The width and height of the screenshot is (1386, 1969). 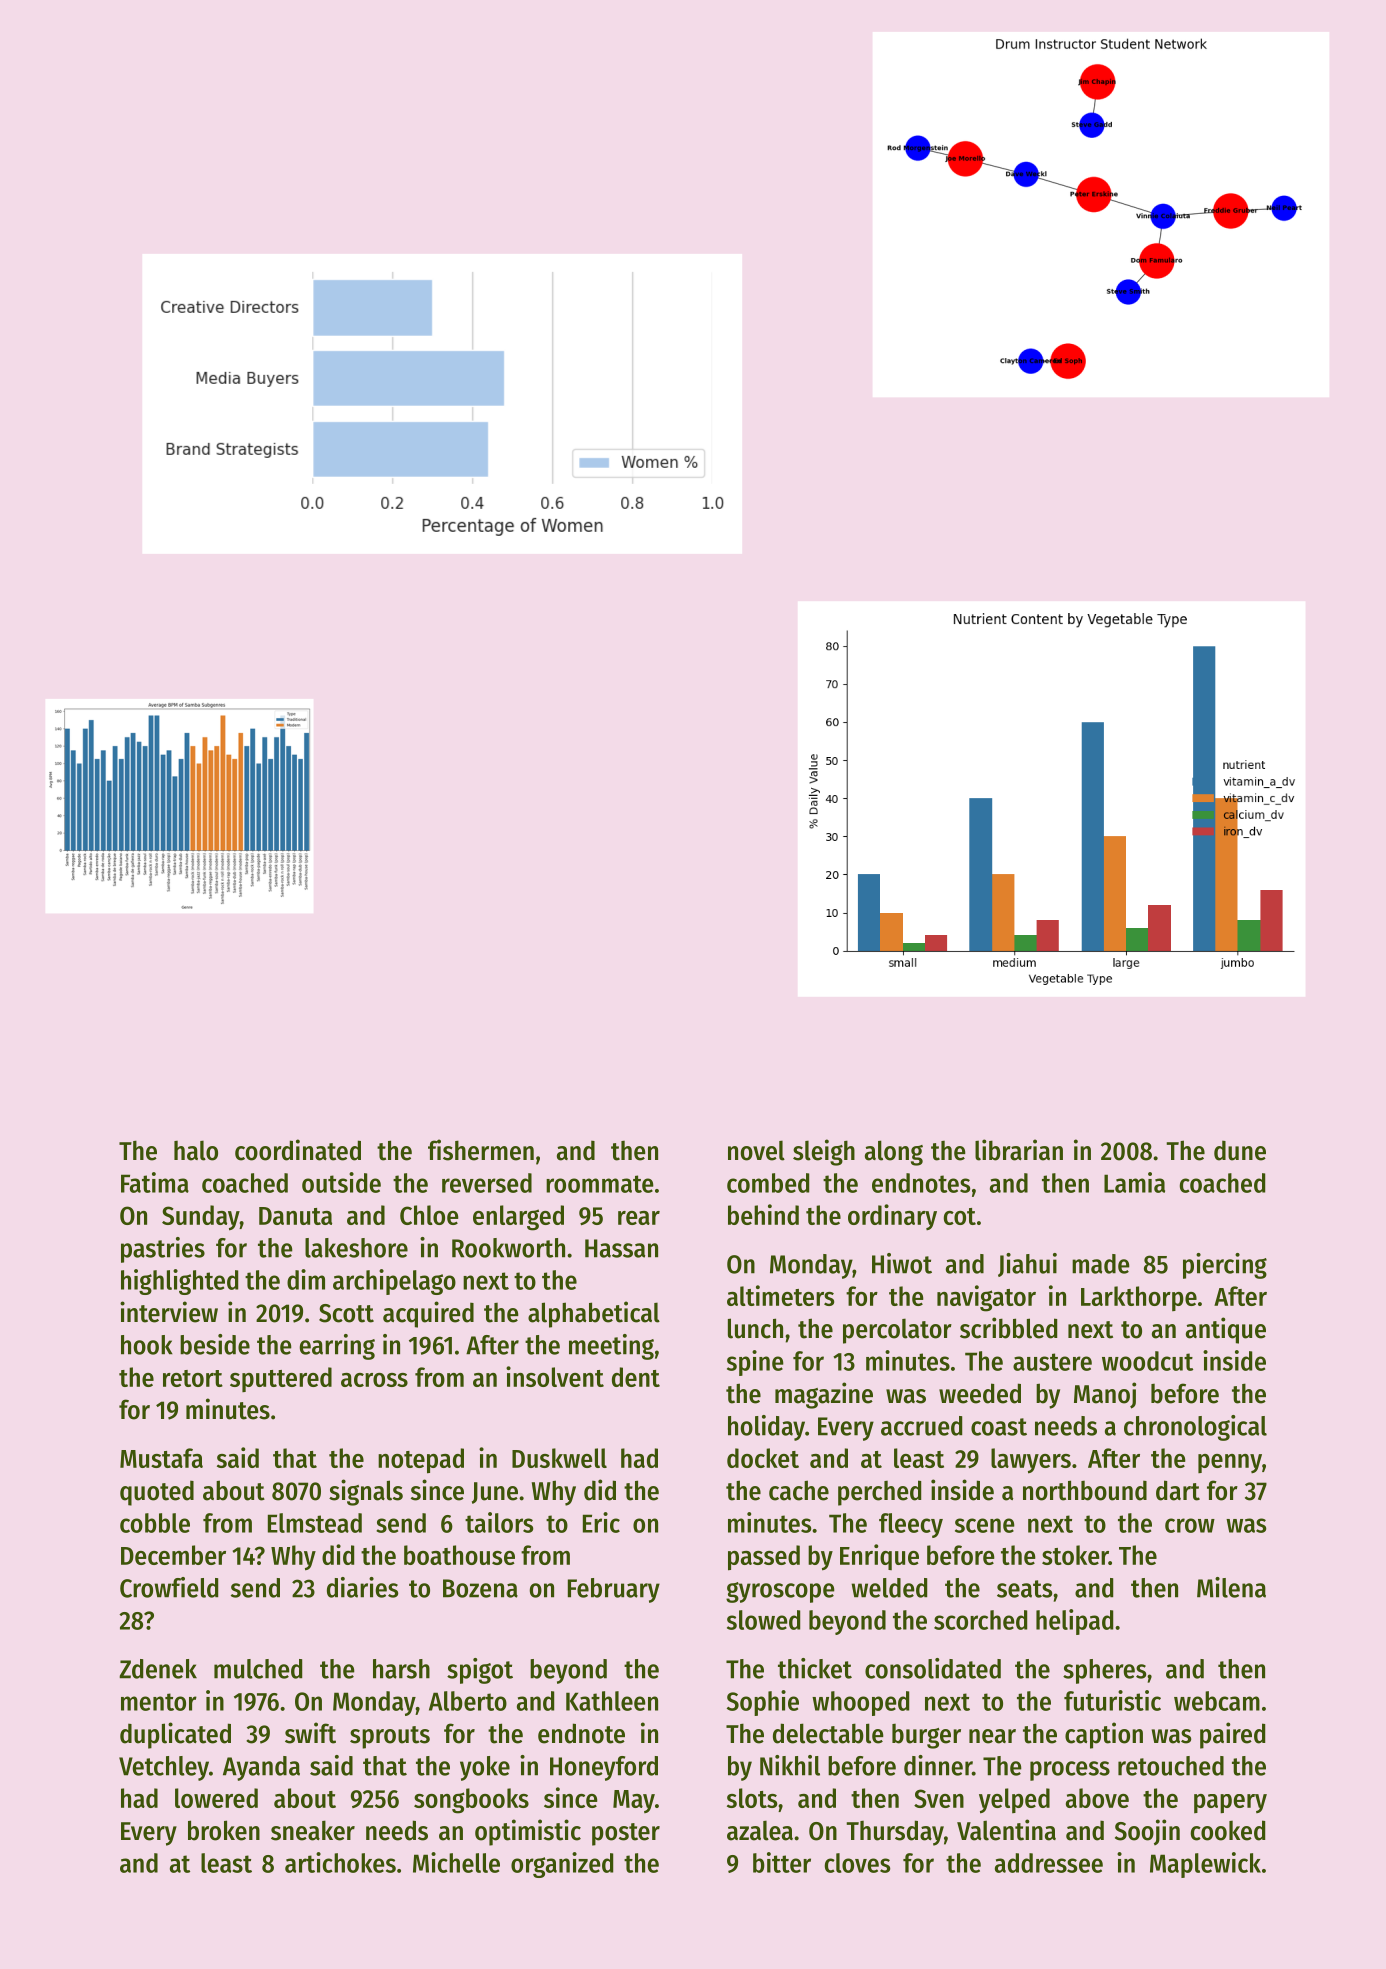 I want to click on spheres, so click(x=1104, y=1671).
